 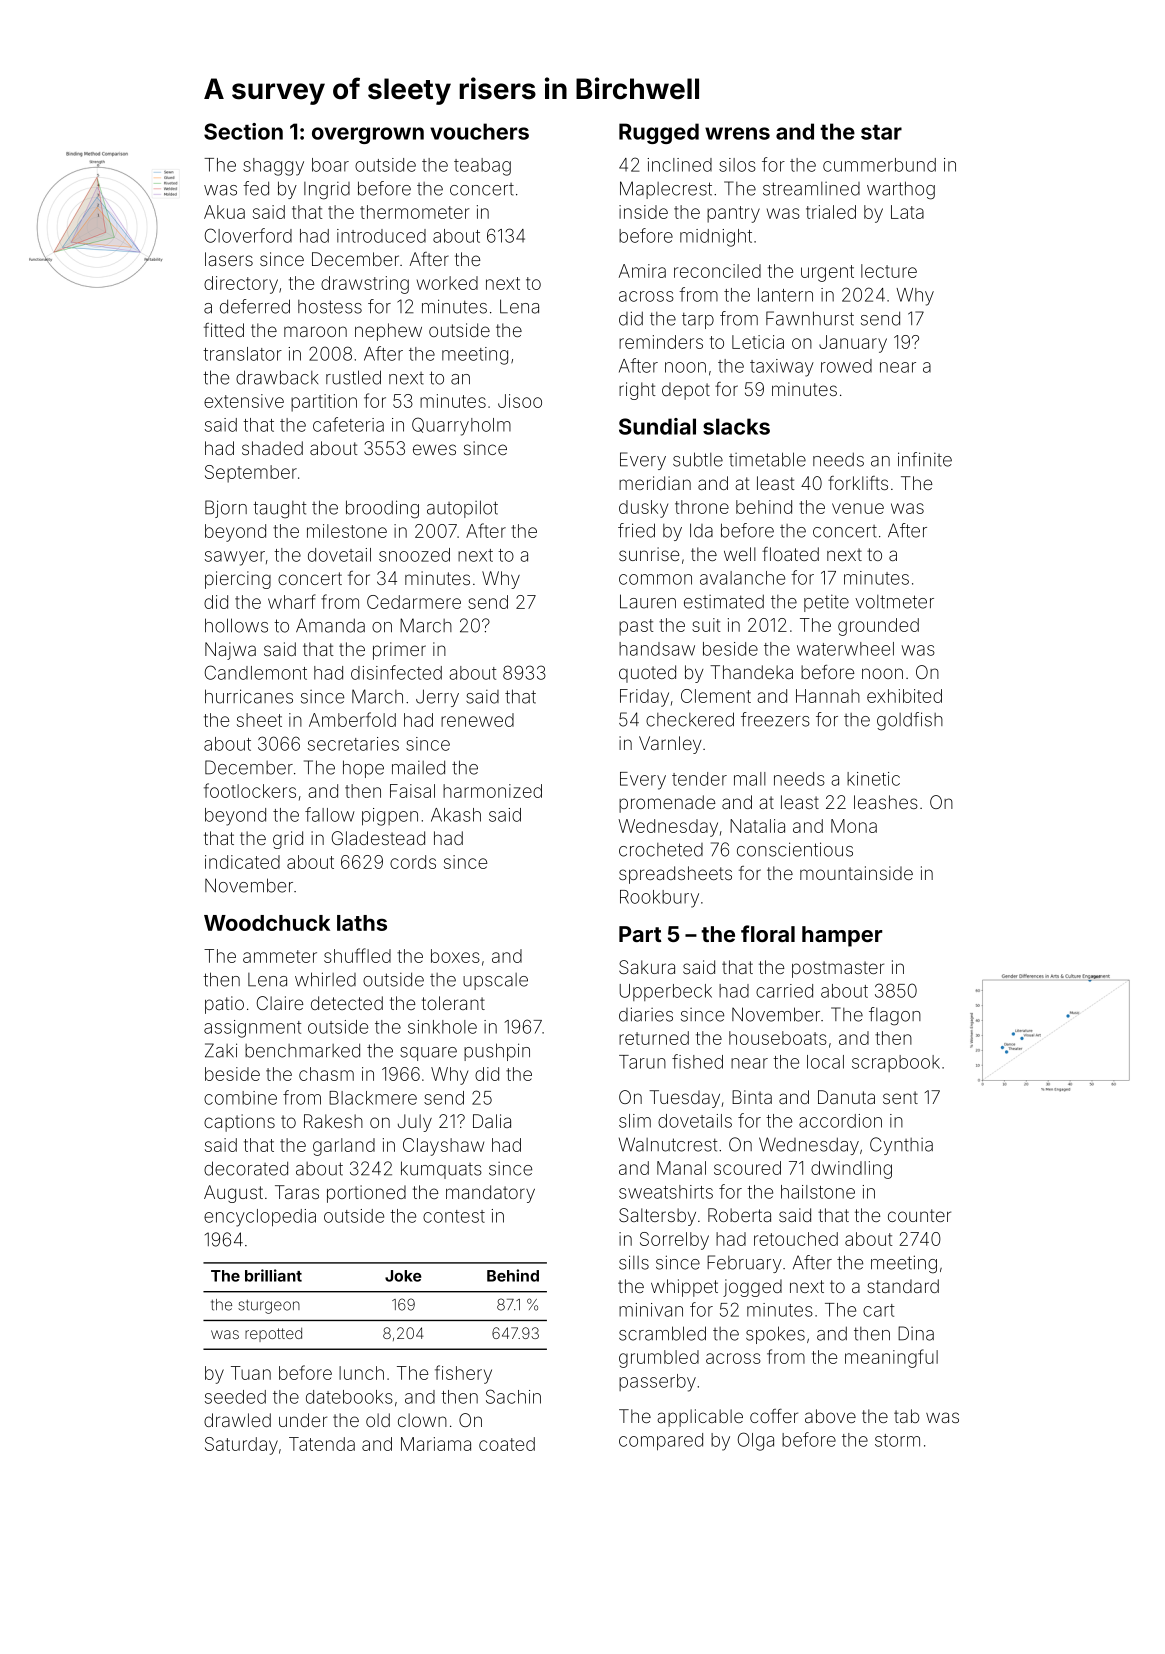 What do you see at coordinates (659, 133) in the screenshot?
I see `Rugged` at bounding box center [659, 133].
